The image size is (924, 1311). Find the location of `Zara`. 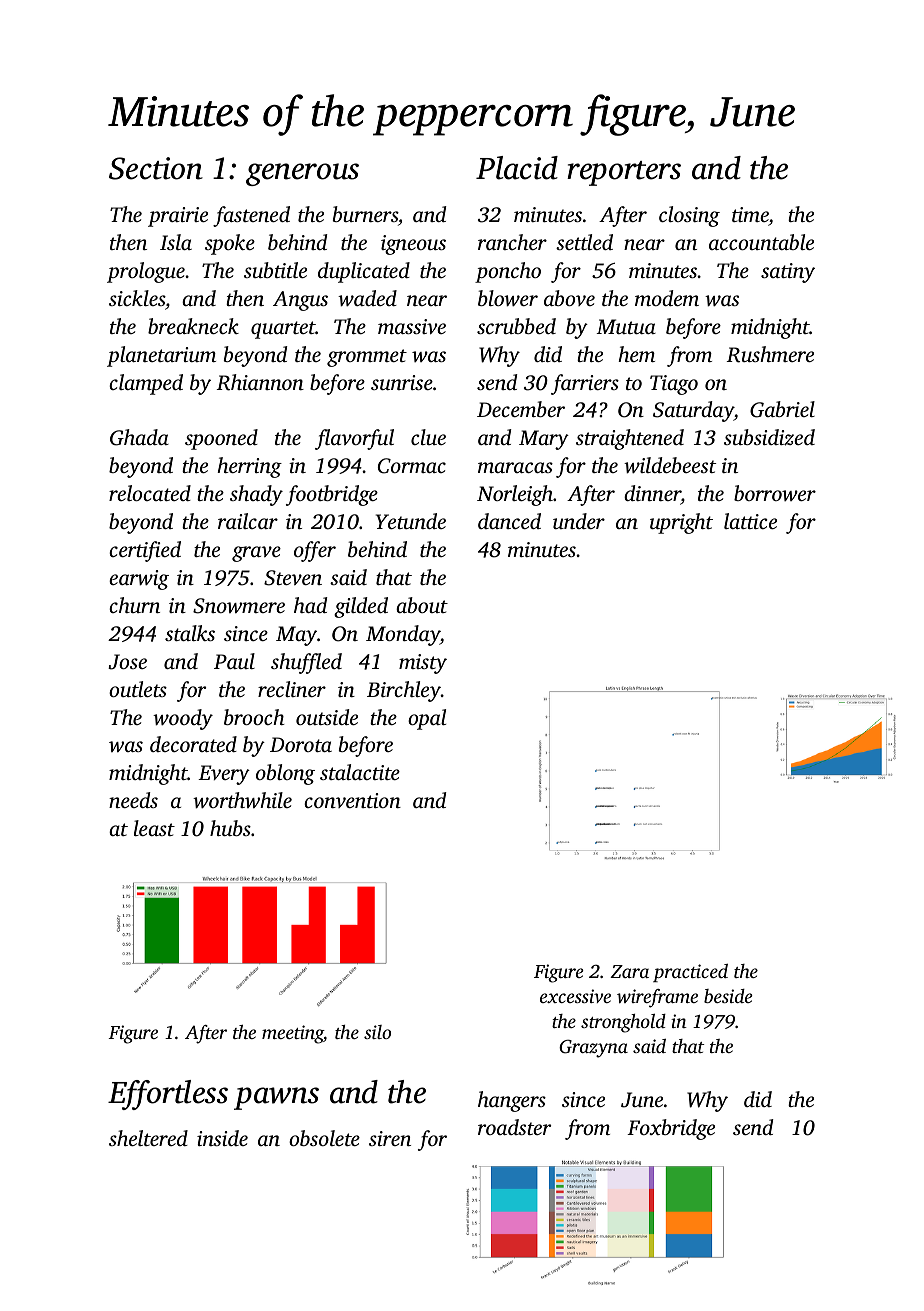

Zara is located at coordinates (629, 971).
